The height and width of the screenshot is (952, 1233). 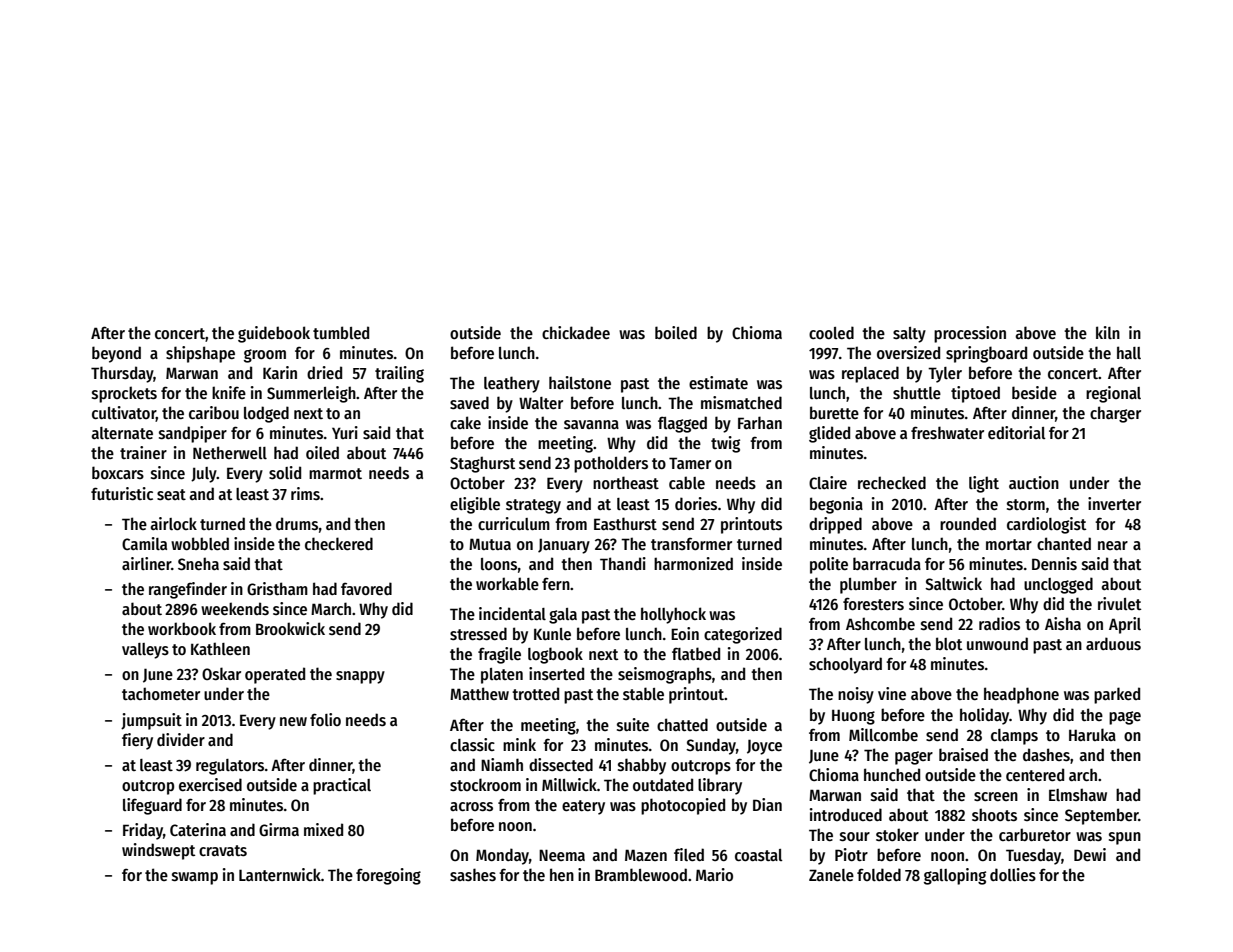 I want to click on stoker, so click(x=897, y=834).
